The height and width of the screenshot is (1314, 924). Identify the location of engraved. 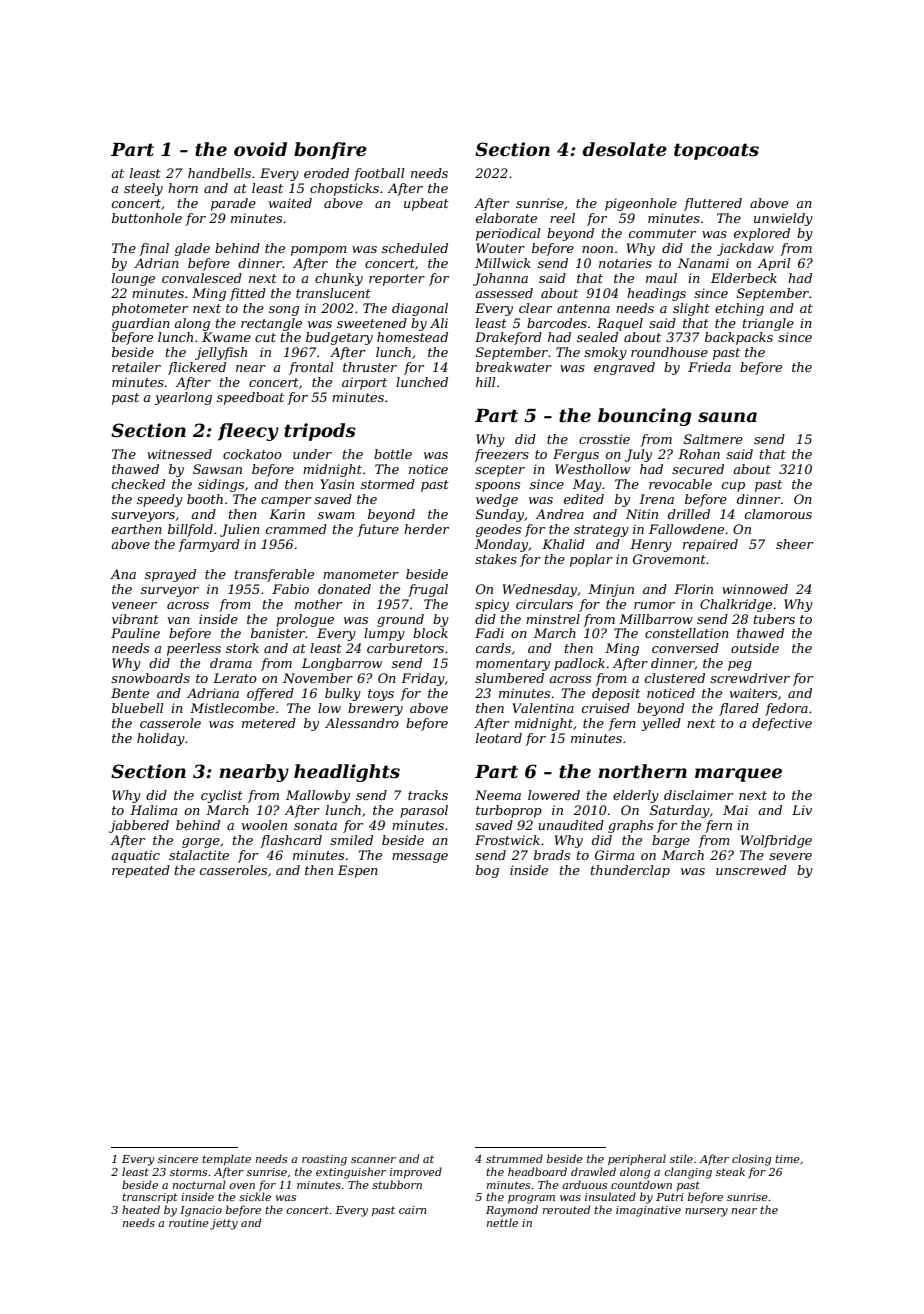
(624, 368).
